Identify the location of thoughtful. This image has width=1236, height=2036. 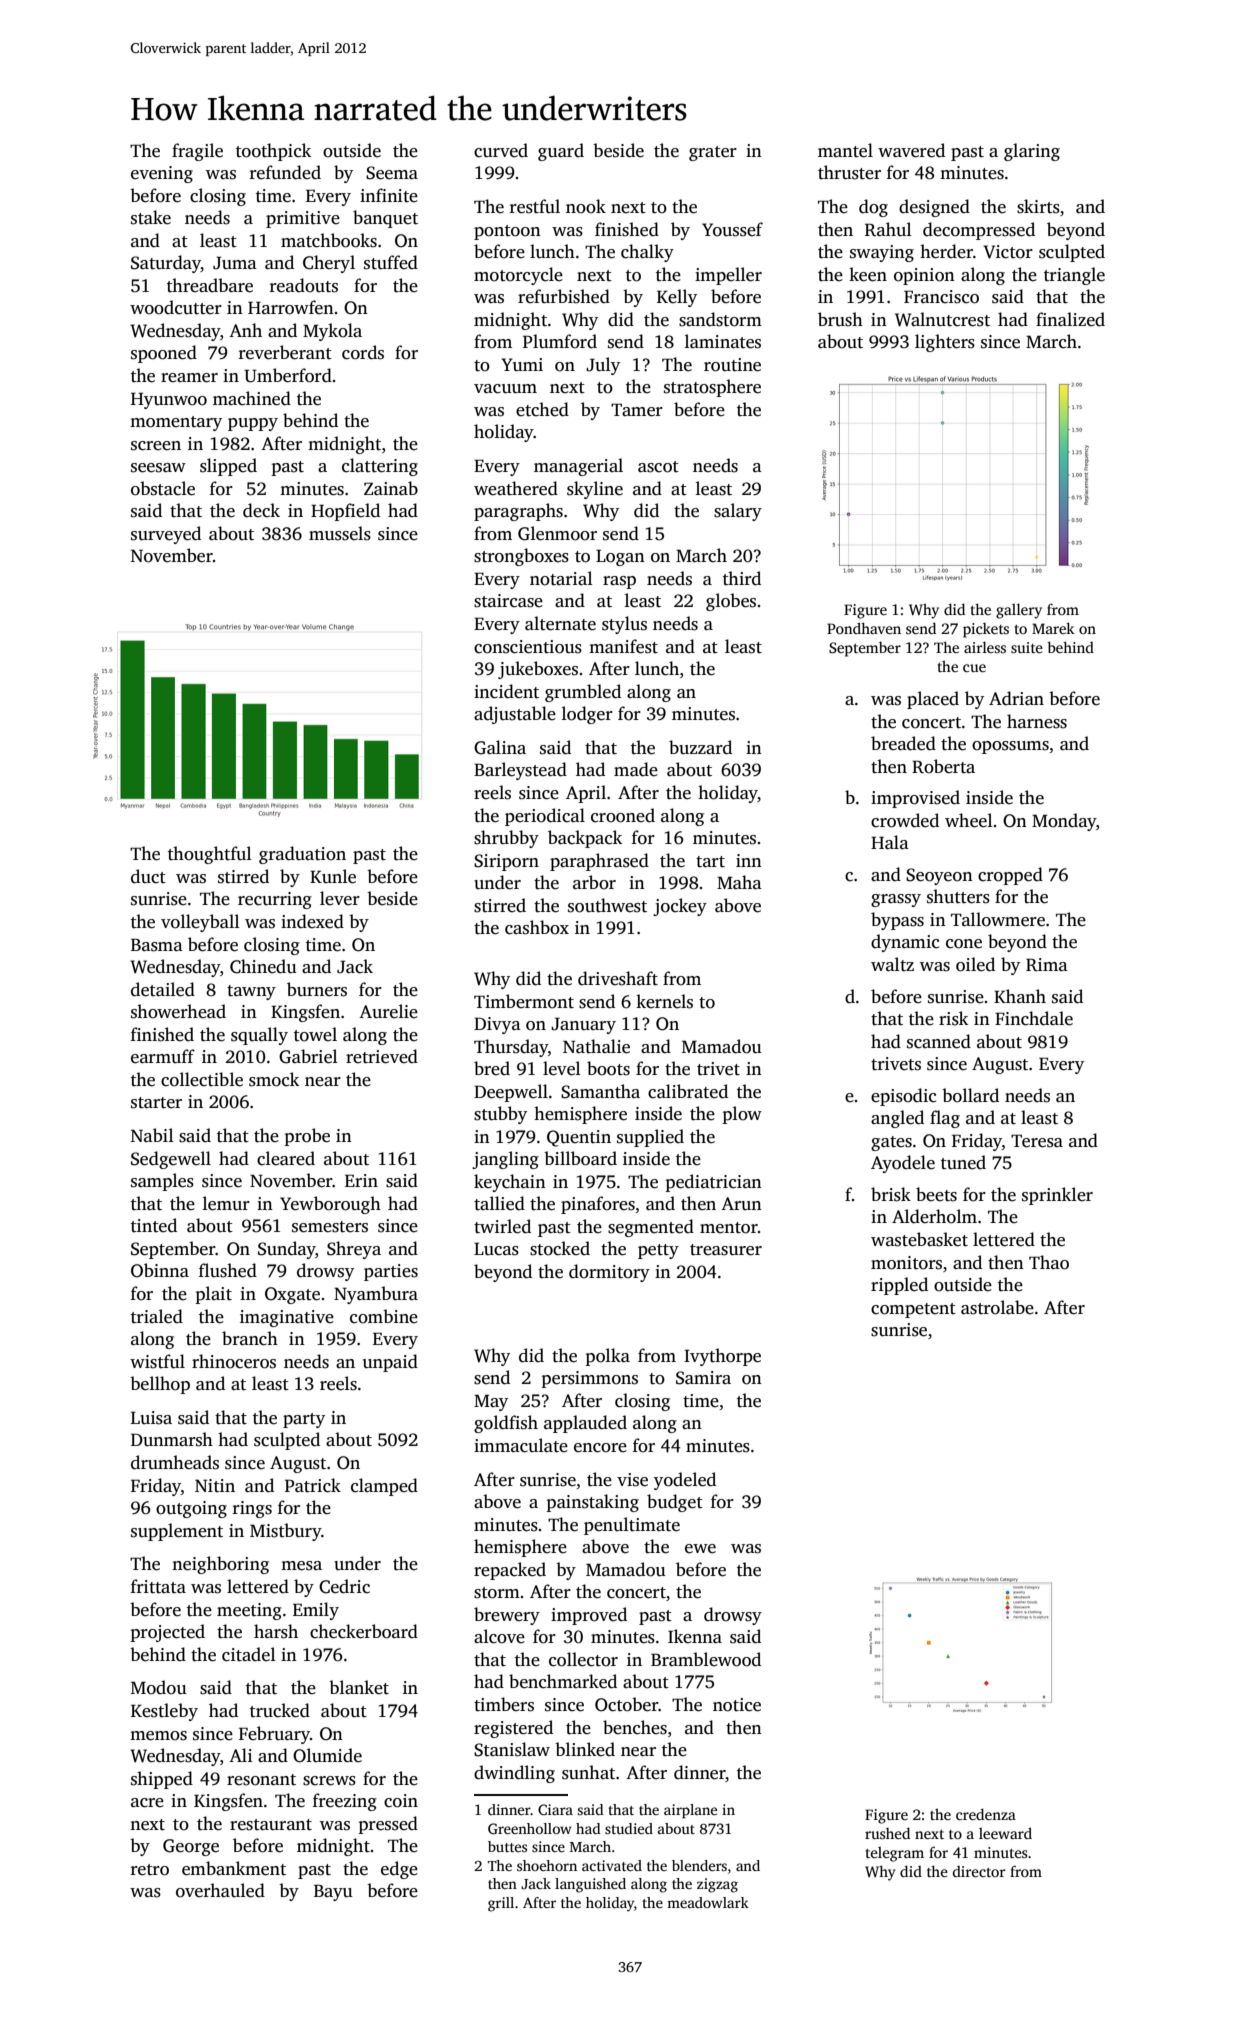
(210, 855).
